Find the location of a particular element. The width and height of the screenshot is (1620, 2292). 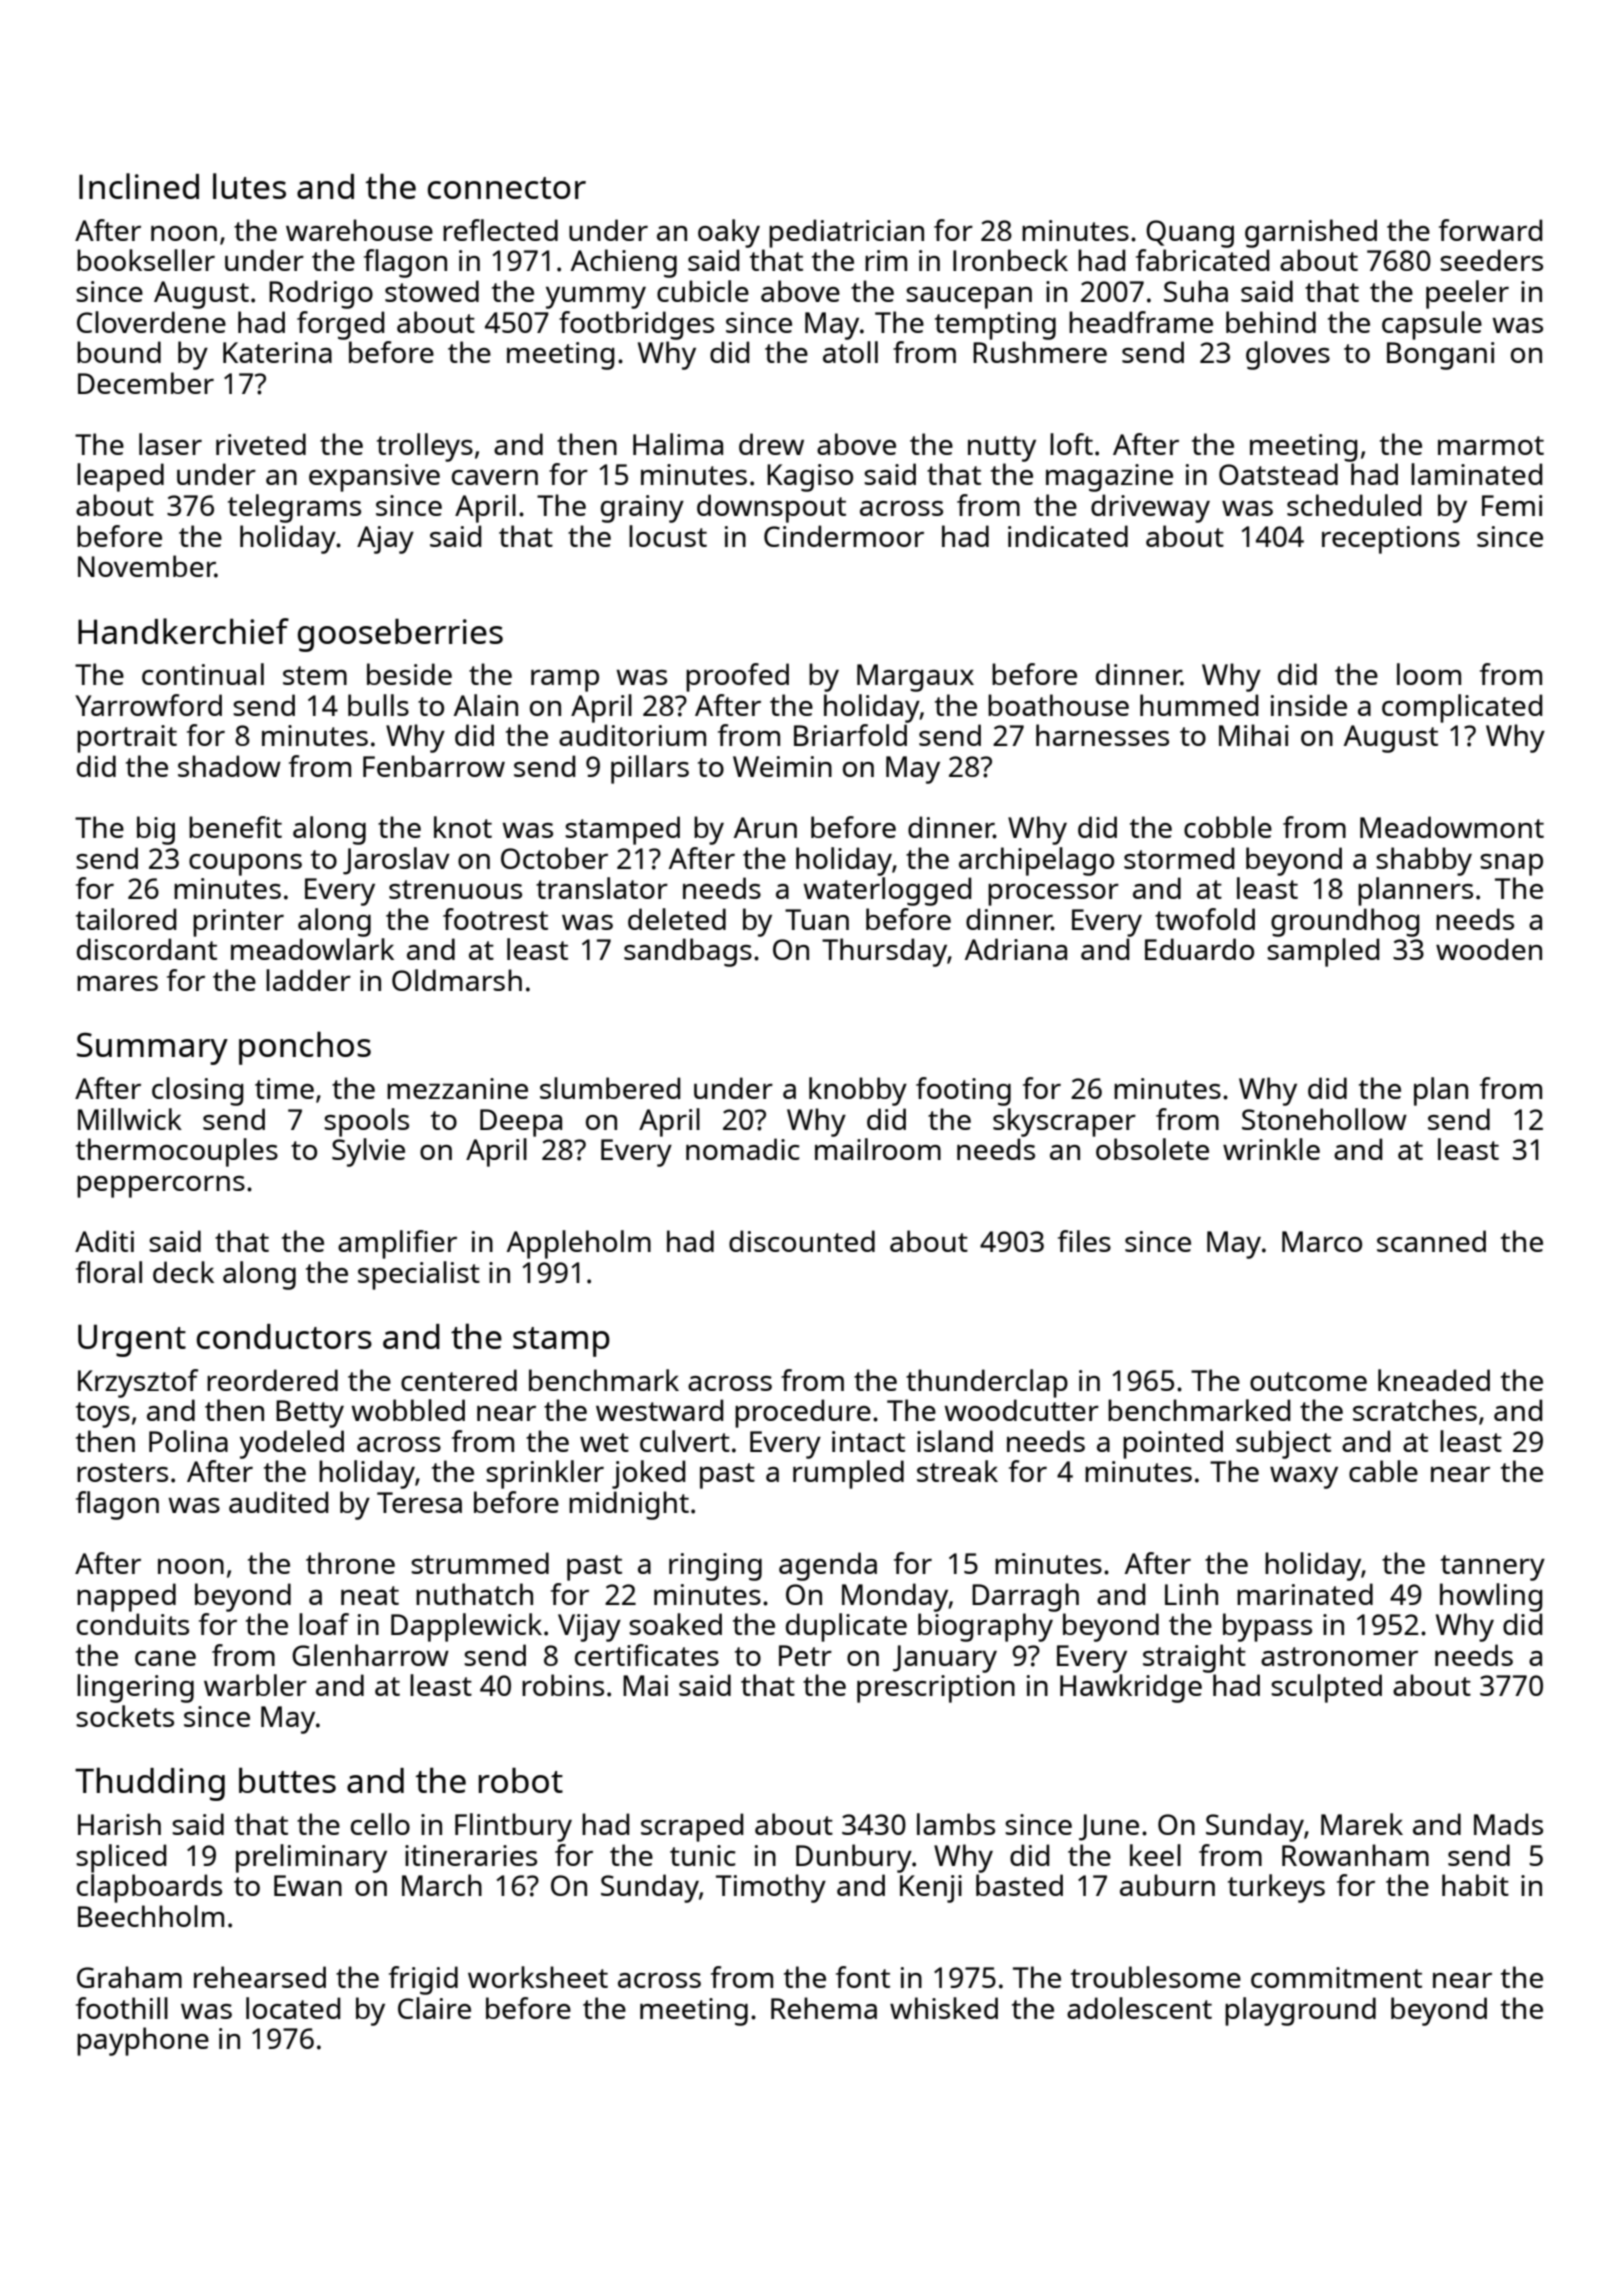

rim is located at coordinates (886, 260).
